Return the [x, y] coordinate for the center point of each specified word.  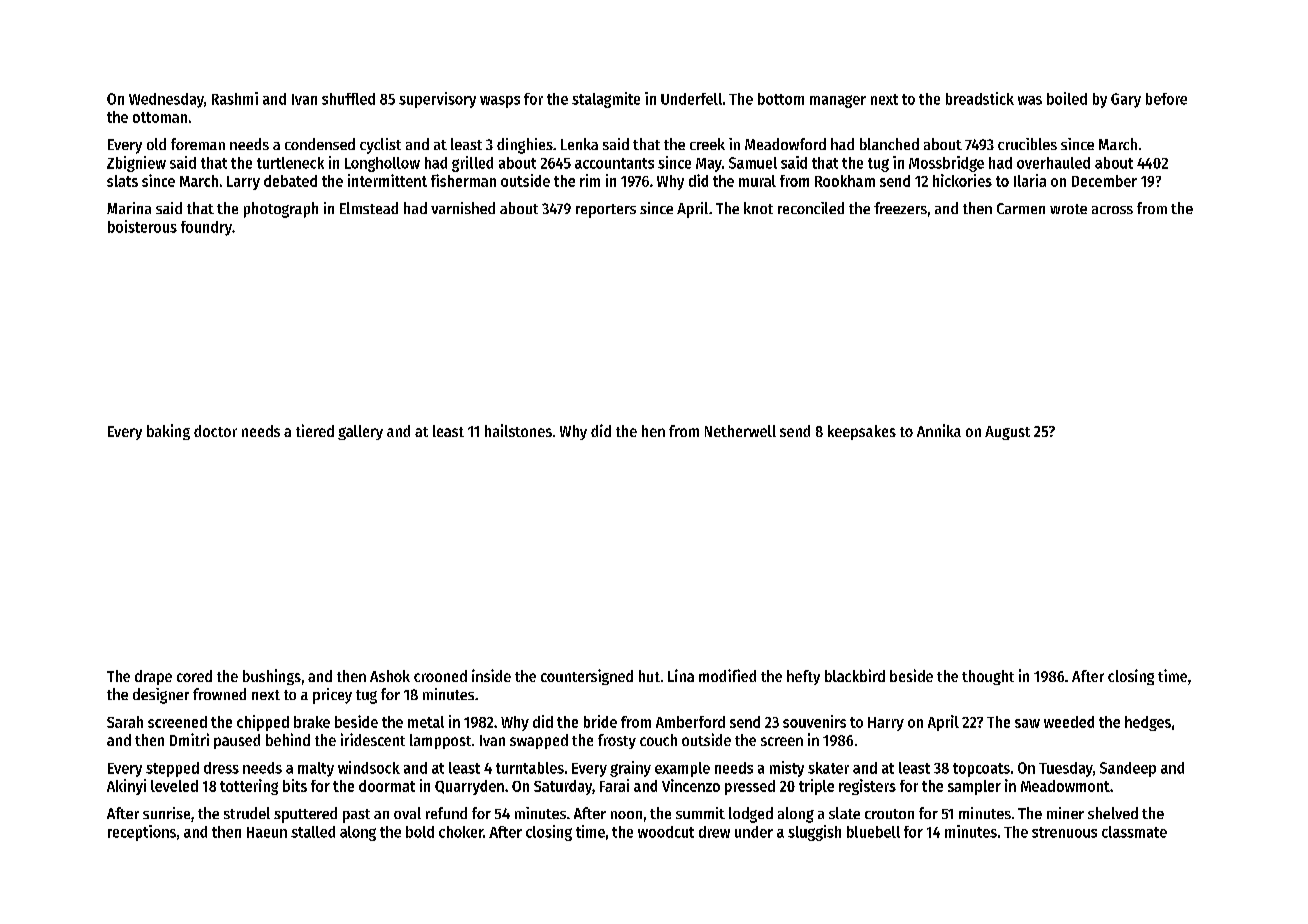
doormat [387, 786]
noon [626, 815]
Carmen [1021, 208]
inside [491, 675]
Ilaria [1030, 180]
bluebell [873, 832]
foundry [206, 228]
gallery [360, 432]
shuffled [348, 99]
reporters [606, 211]
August [1007, 433]
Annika [939, 430]
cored [194, 676]
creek [707, 144]
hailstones [518, 430]
